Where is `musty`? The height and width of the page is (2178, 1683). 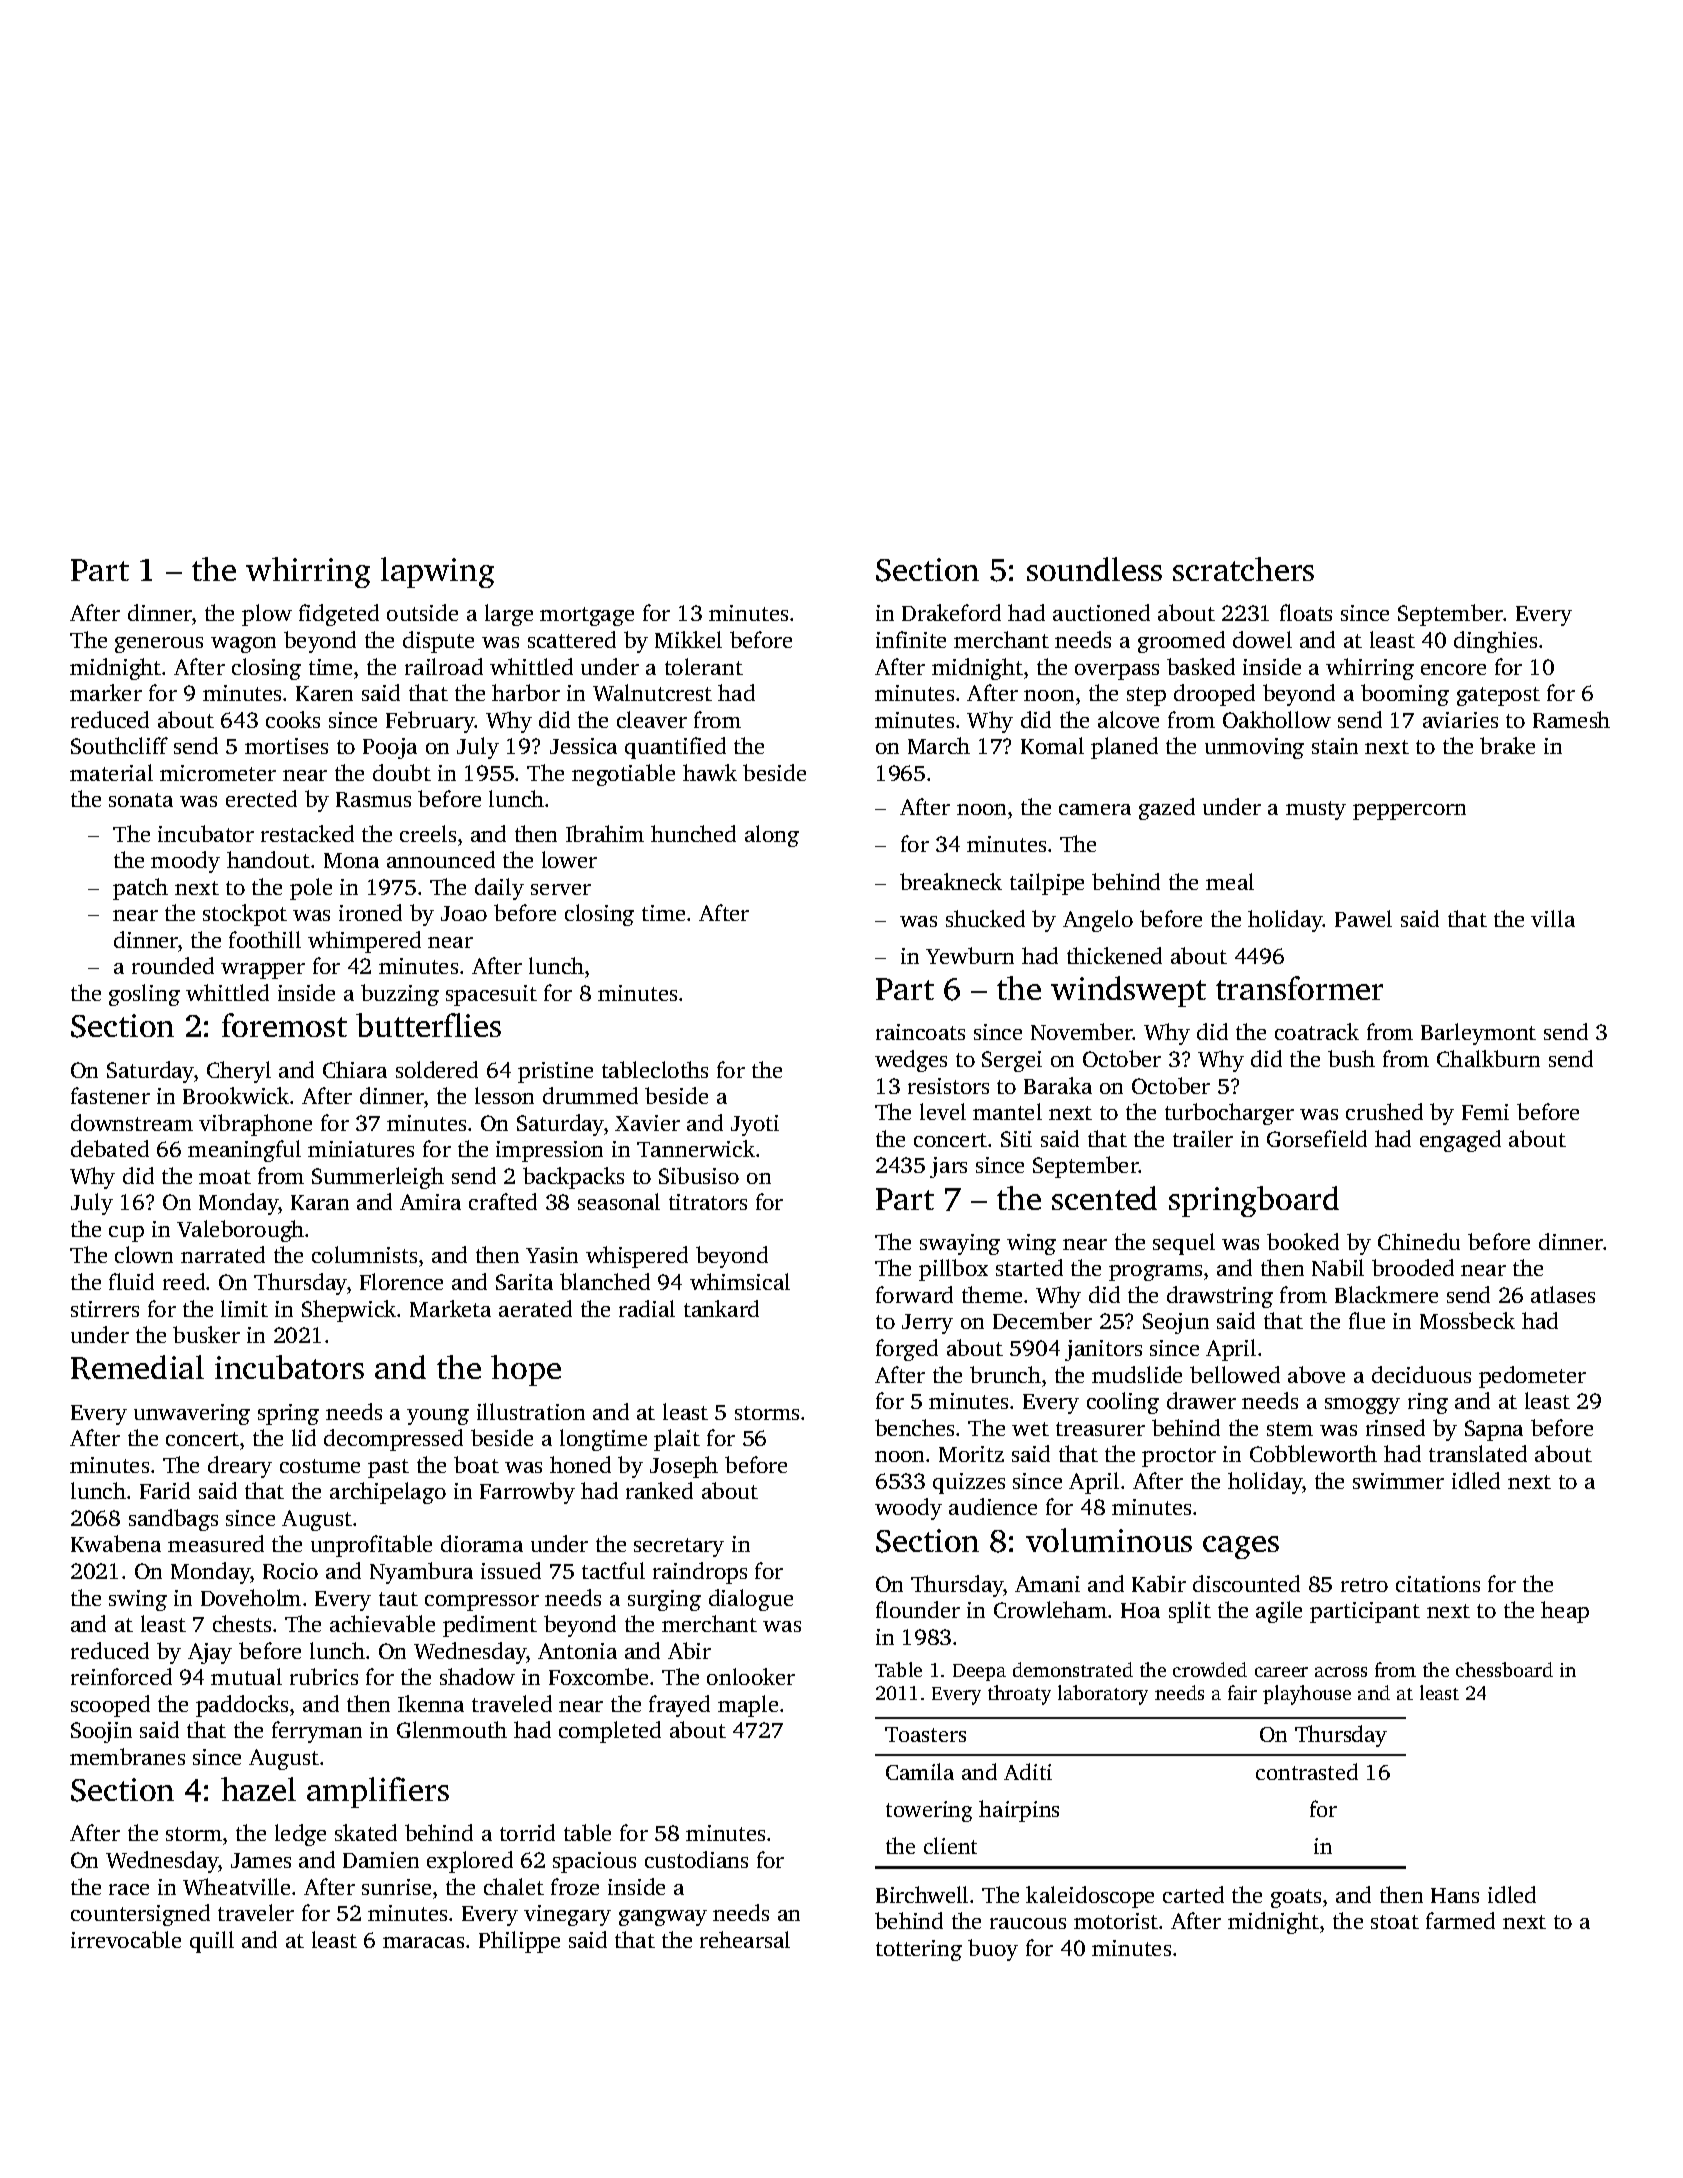
musty is located at coordinates (1316, 810).
